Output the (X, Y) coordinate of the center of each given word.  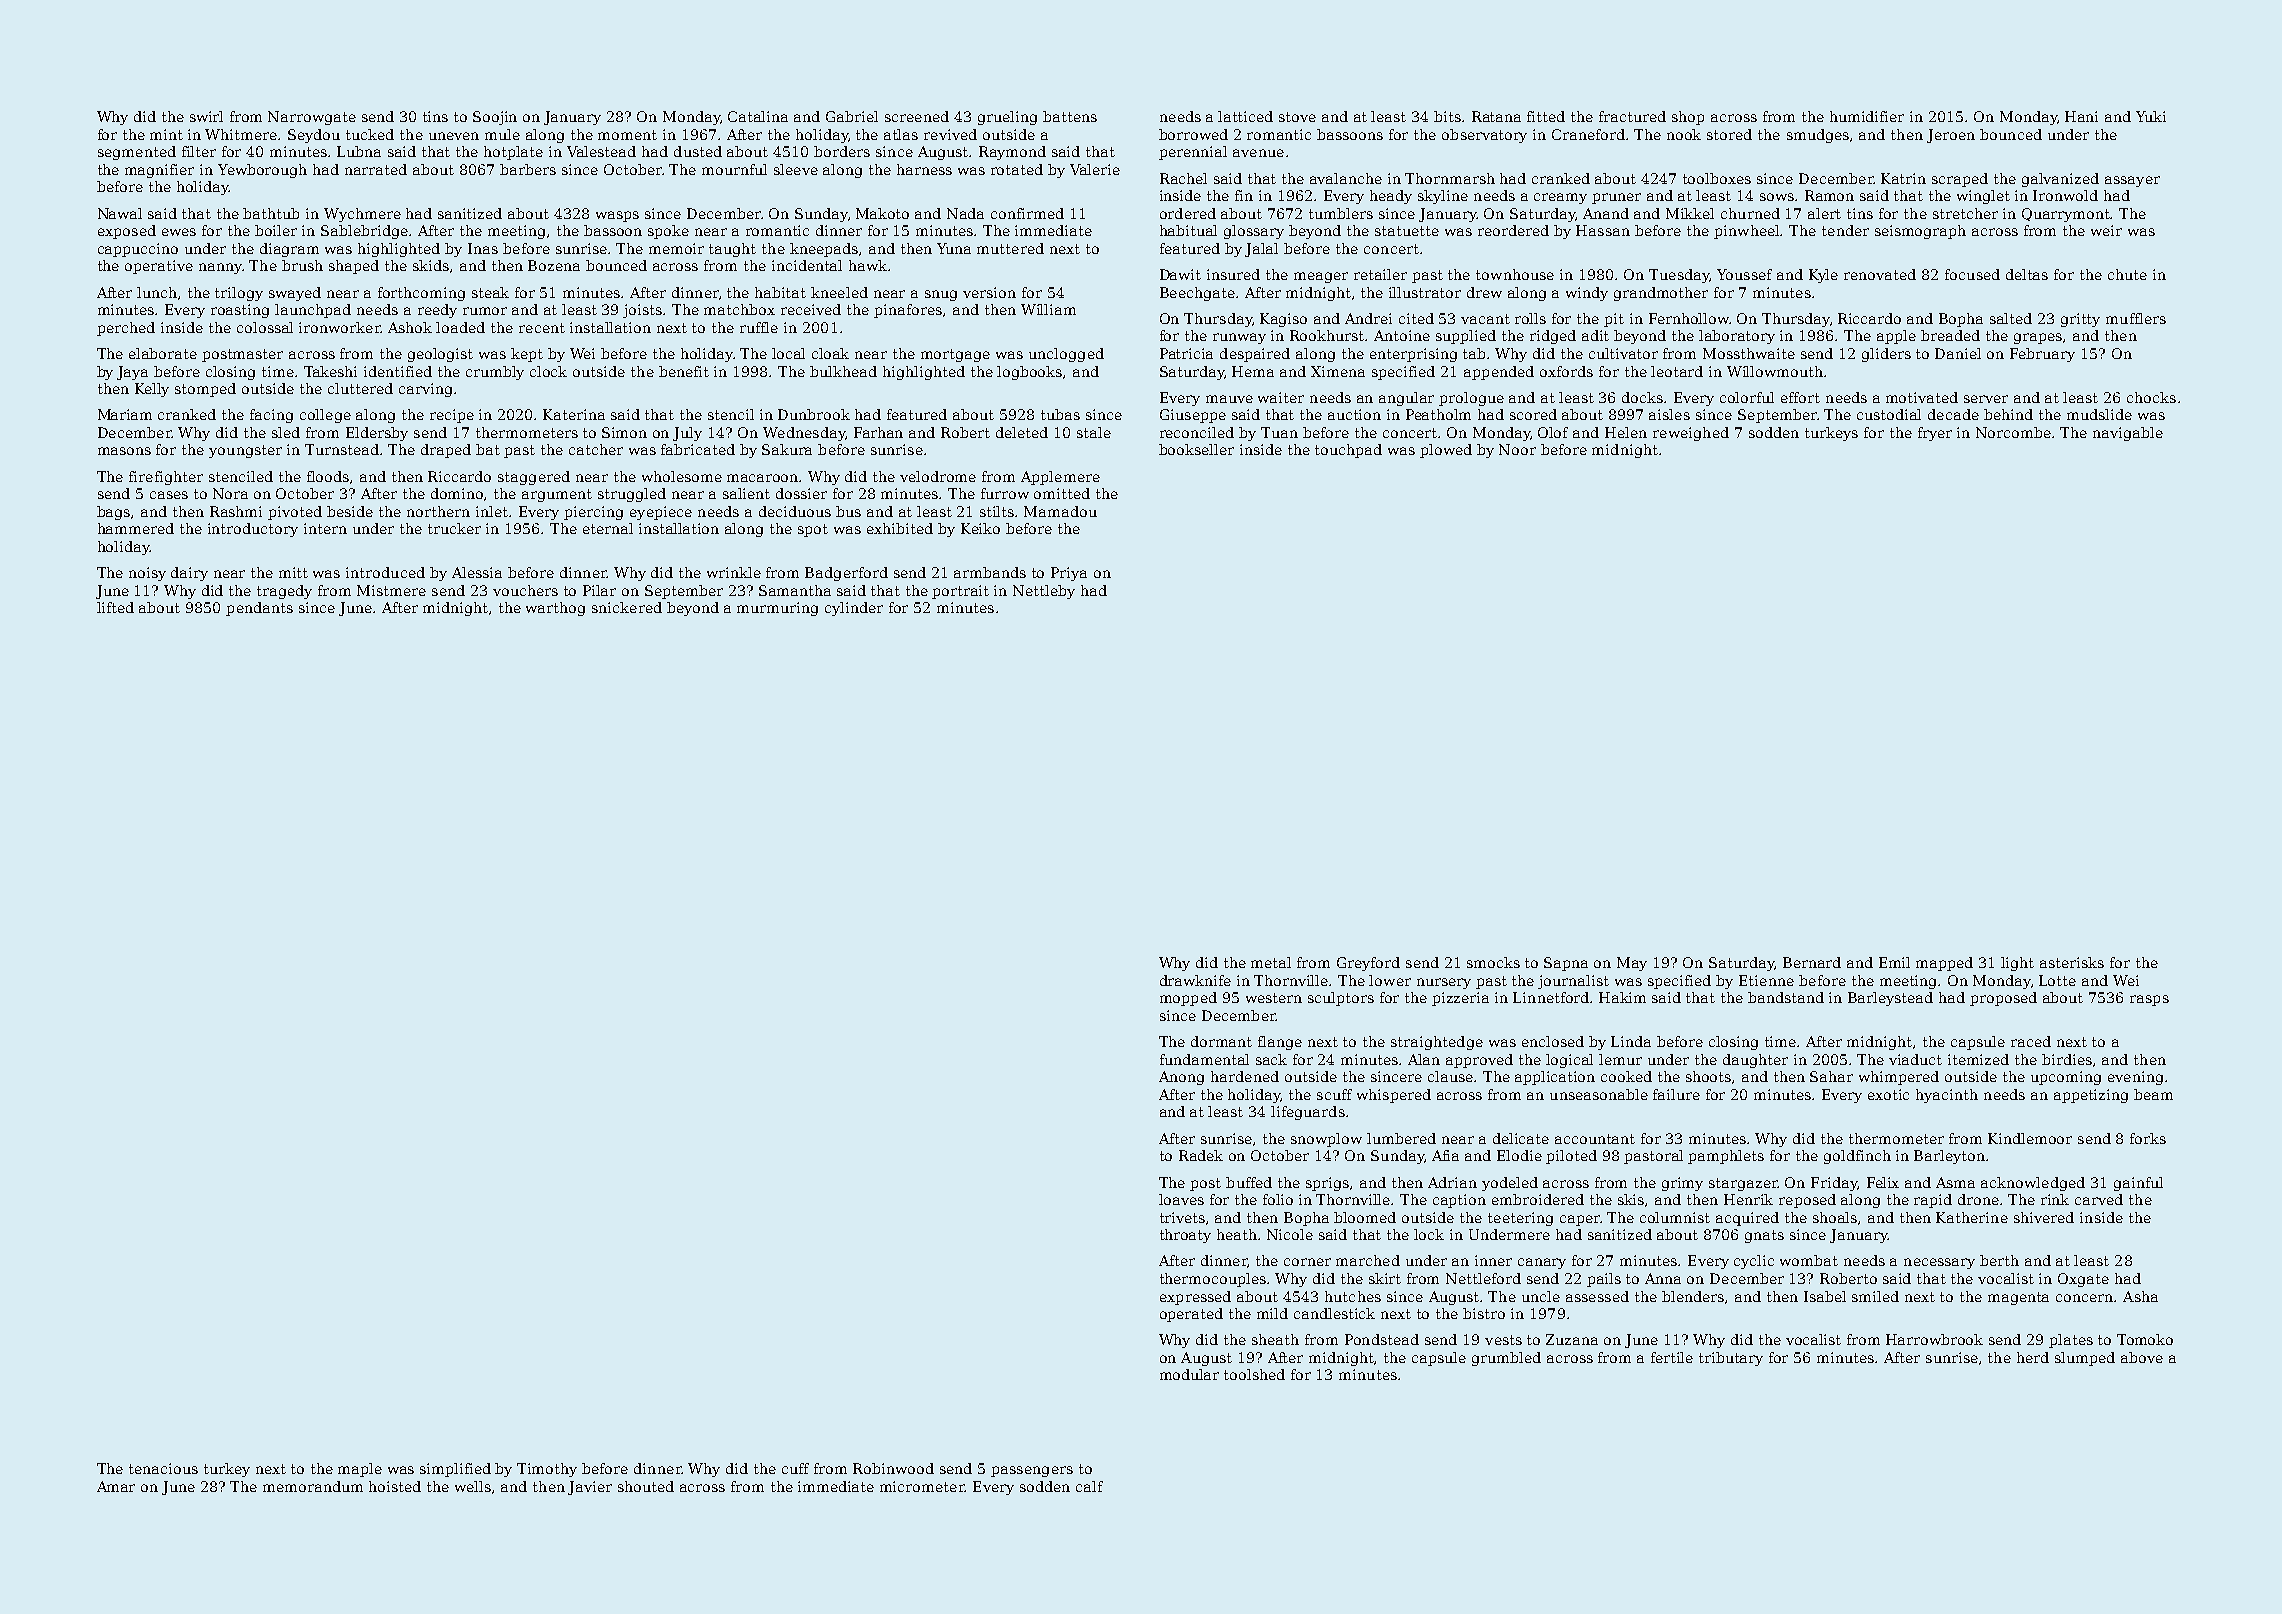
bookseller (1196, 449)
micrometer (922, 1486)
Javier (590, 1488)
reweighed (1691, 434)
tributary (1731, 1359)
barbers (528, 169)
